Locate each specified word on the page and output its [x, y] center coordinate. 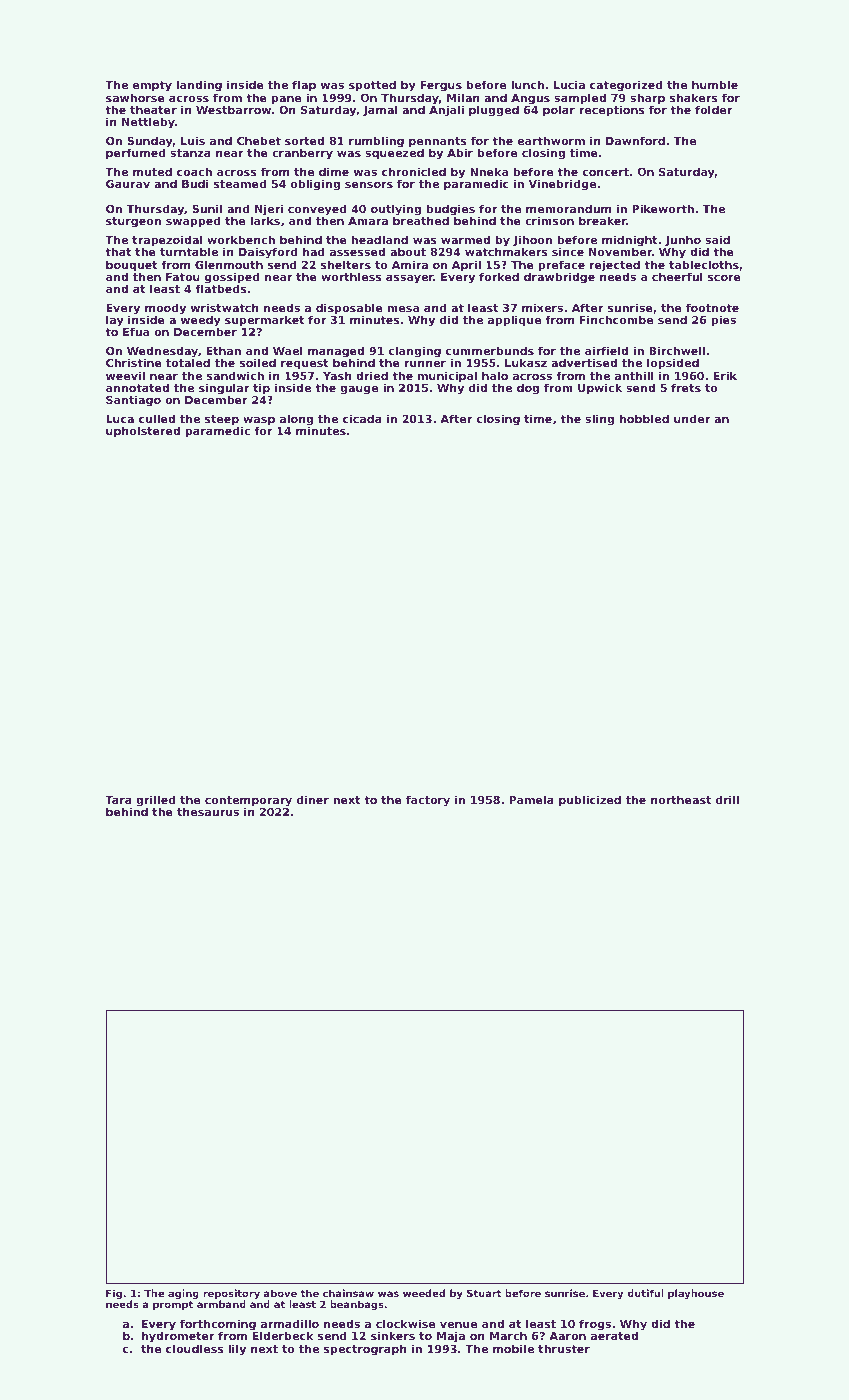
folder [713, 109]
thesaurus [208, 811]
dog [528, 389]
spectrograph [365, 1350]
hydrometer [178, 1337]
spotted [372, 86]
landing [199, 86]
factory [428, 801]
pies [723, 321]
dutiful [645, 1293]
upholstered [143, 432]
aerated [614, 1336]
